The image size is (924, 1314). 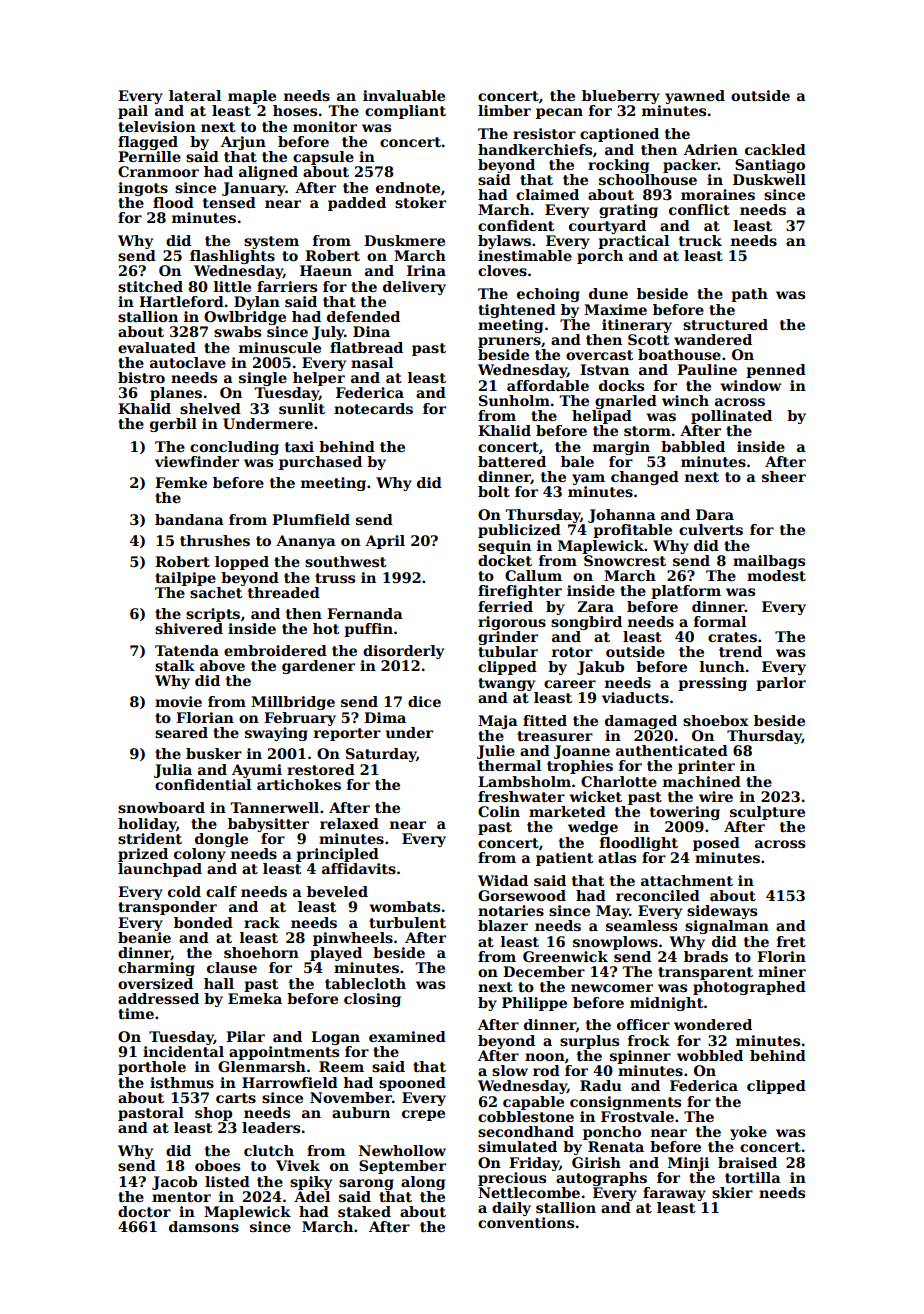 What do you see at coordinates (695, 97) in the image?
I see `yawned` at bounding box center [695, 97].
